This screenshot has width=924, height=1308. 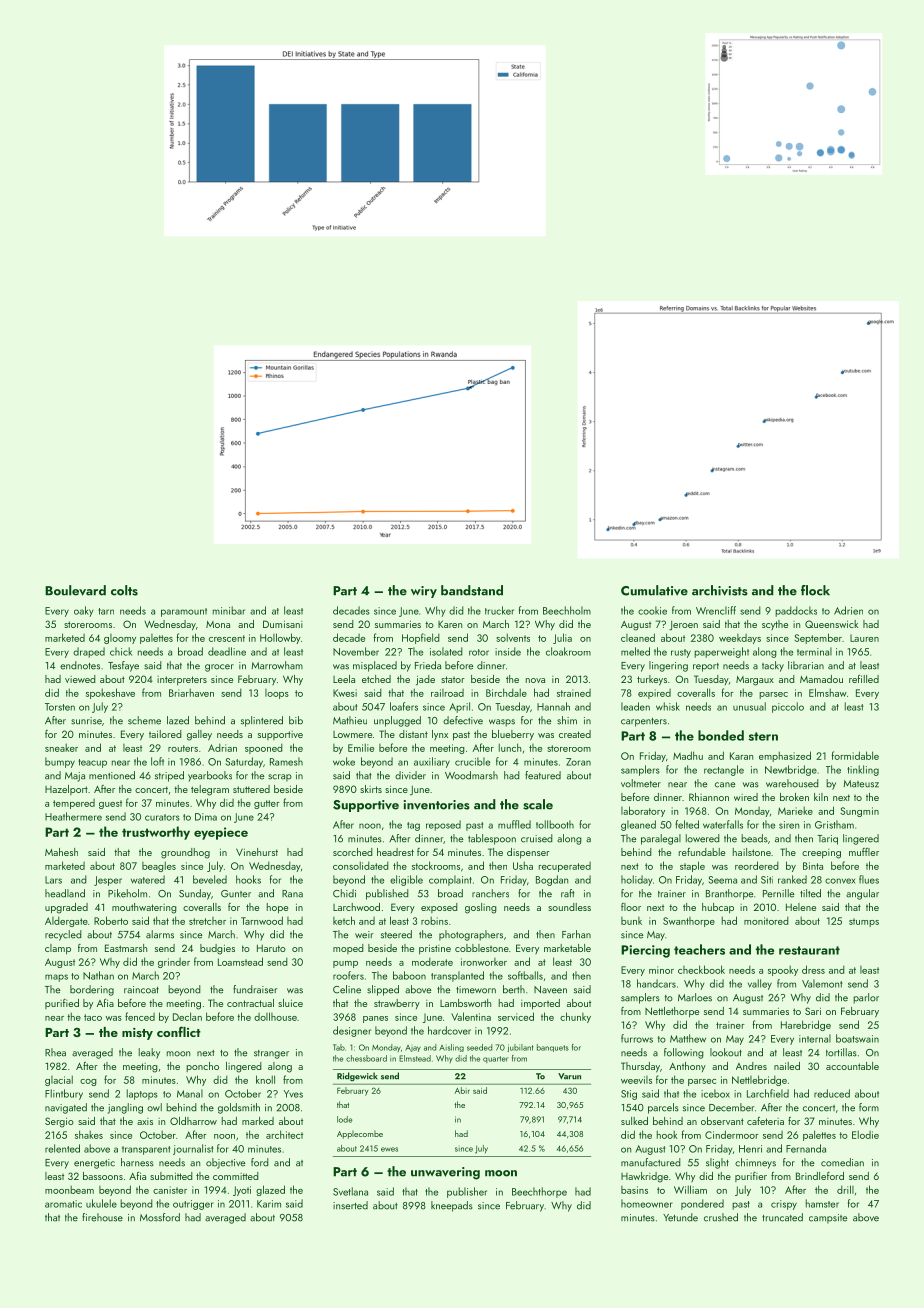 What do you see at coordinates (103, 1176) in the screenshot?
I see `bassoons` at bounding box center [103, 1176].
